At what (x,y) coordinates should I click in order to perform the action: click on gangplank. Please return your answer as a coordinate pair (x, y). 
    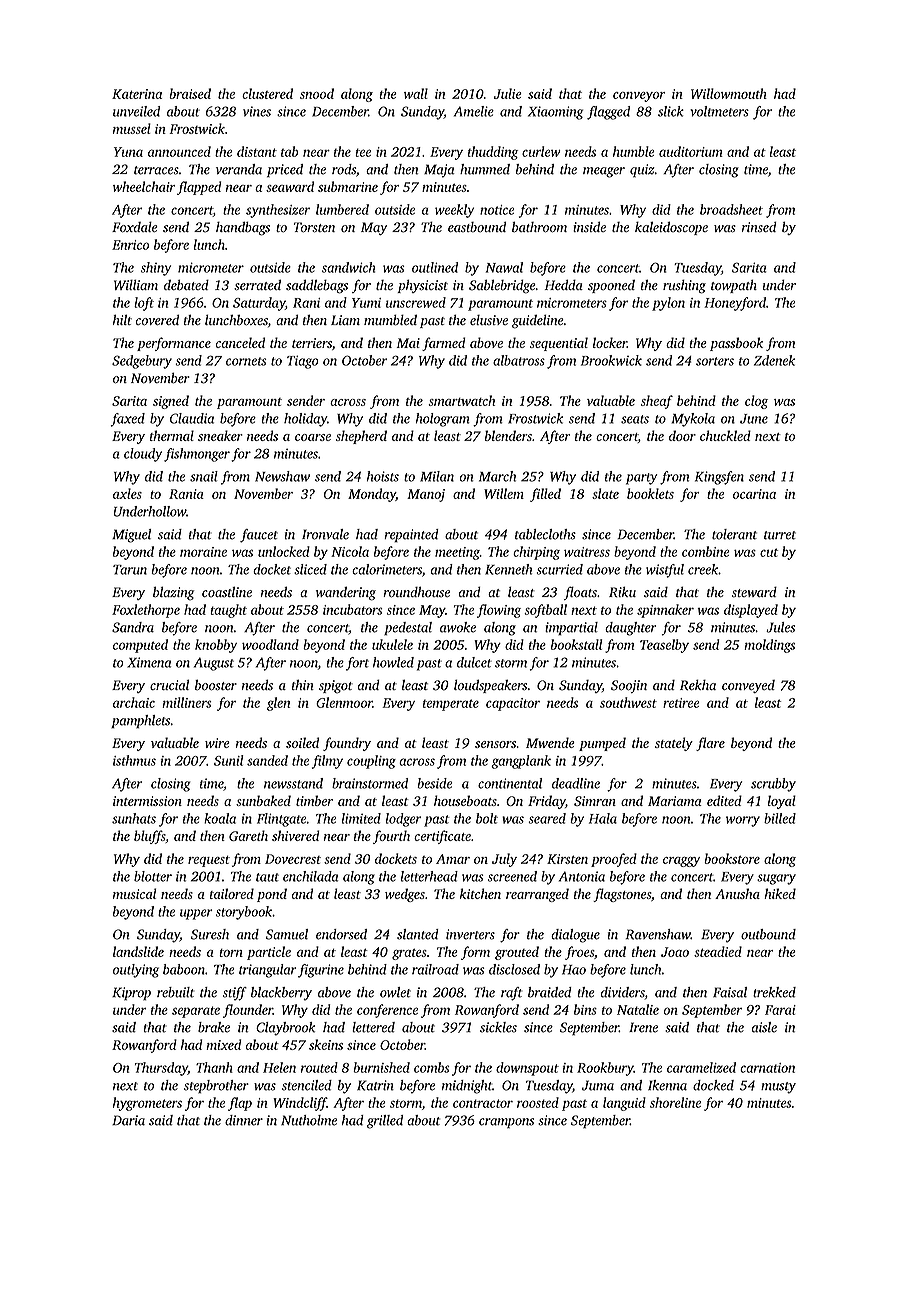
    Looking at the image, I should click on (521, 762).
